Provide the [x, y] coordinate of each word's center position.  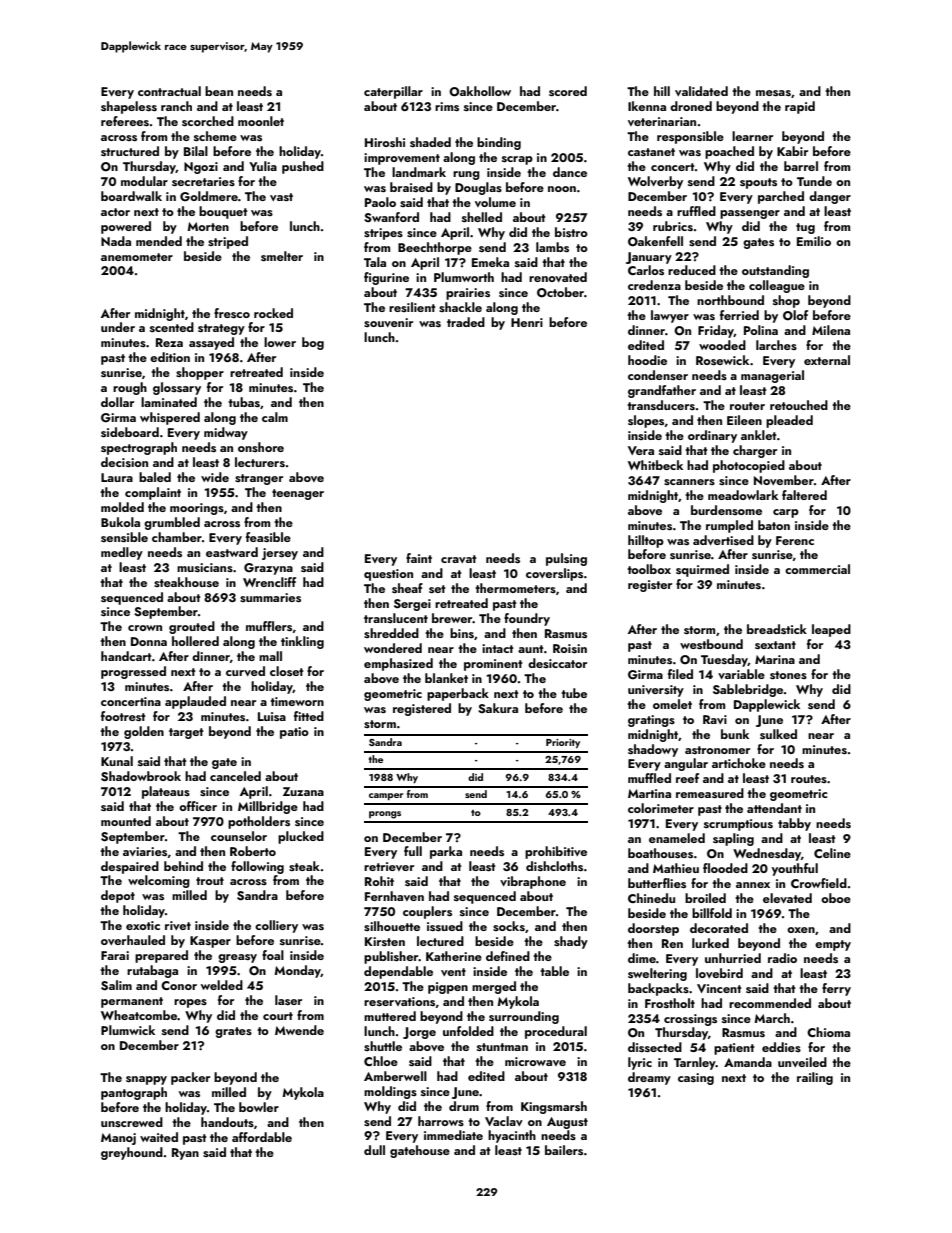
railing [815, 1078]
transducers [661, 405]
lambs [552, 247]
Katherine [454, 956]
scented [172, 327]
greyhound [132, 1153]
